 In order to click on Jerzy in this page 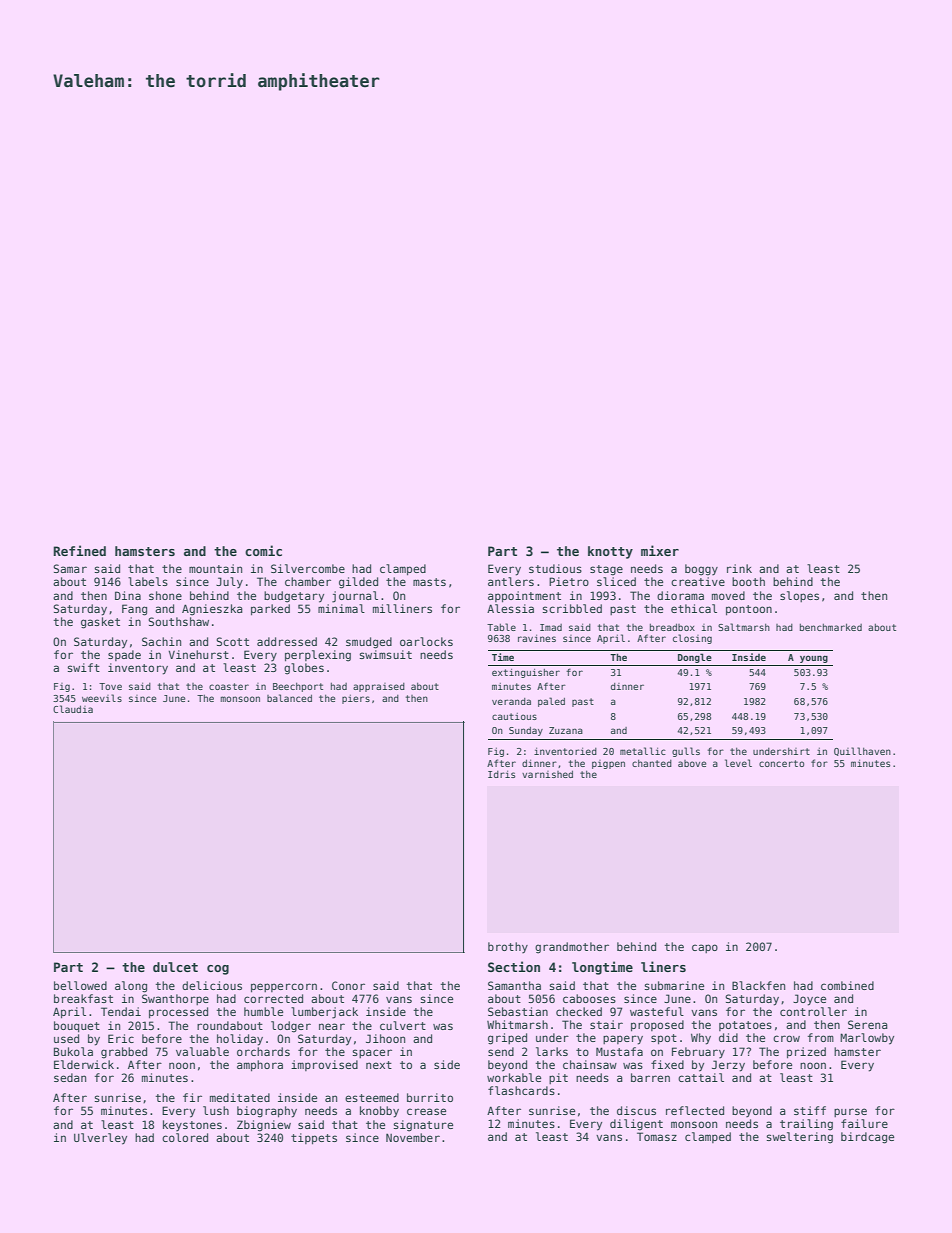, I will do `click(728, 1066)`.
